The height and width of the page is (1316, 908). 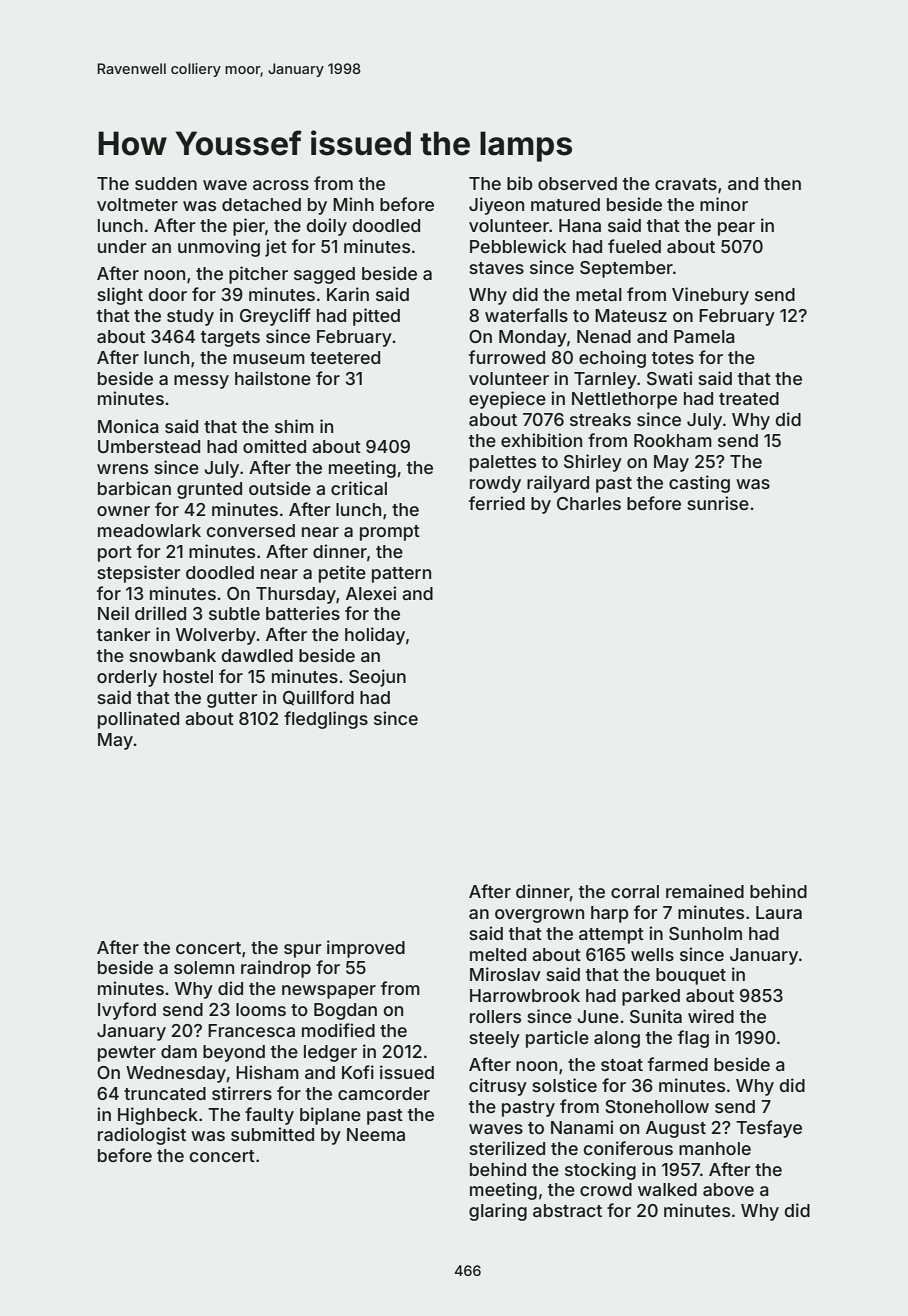 What do you see at coordinates (142, 1136) in the page?
I see `radiologist` at bounding box center [142, 1136].
